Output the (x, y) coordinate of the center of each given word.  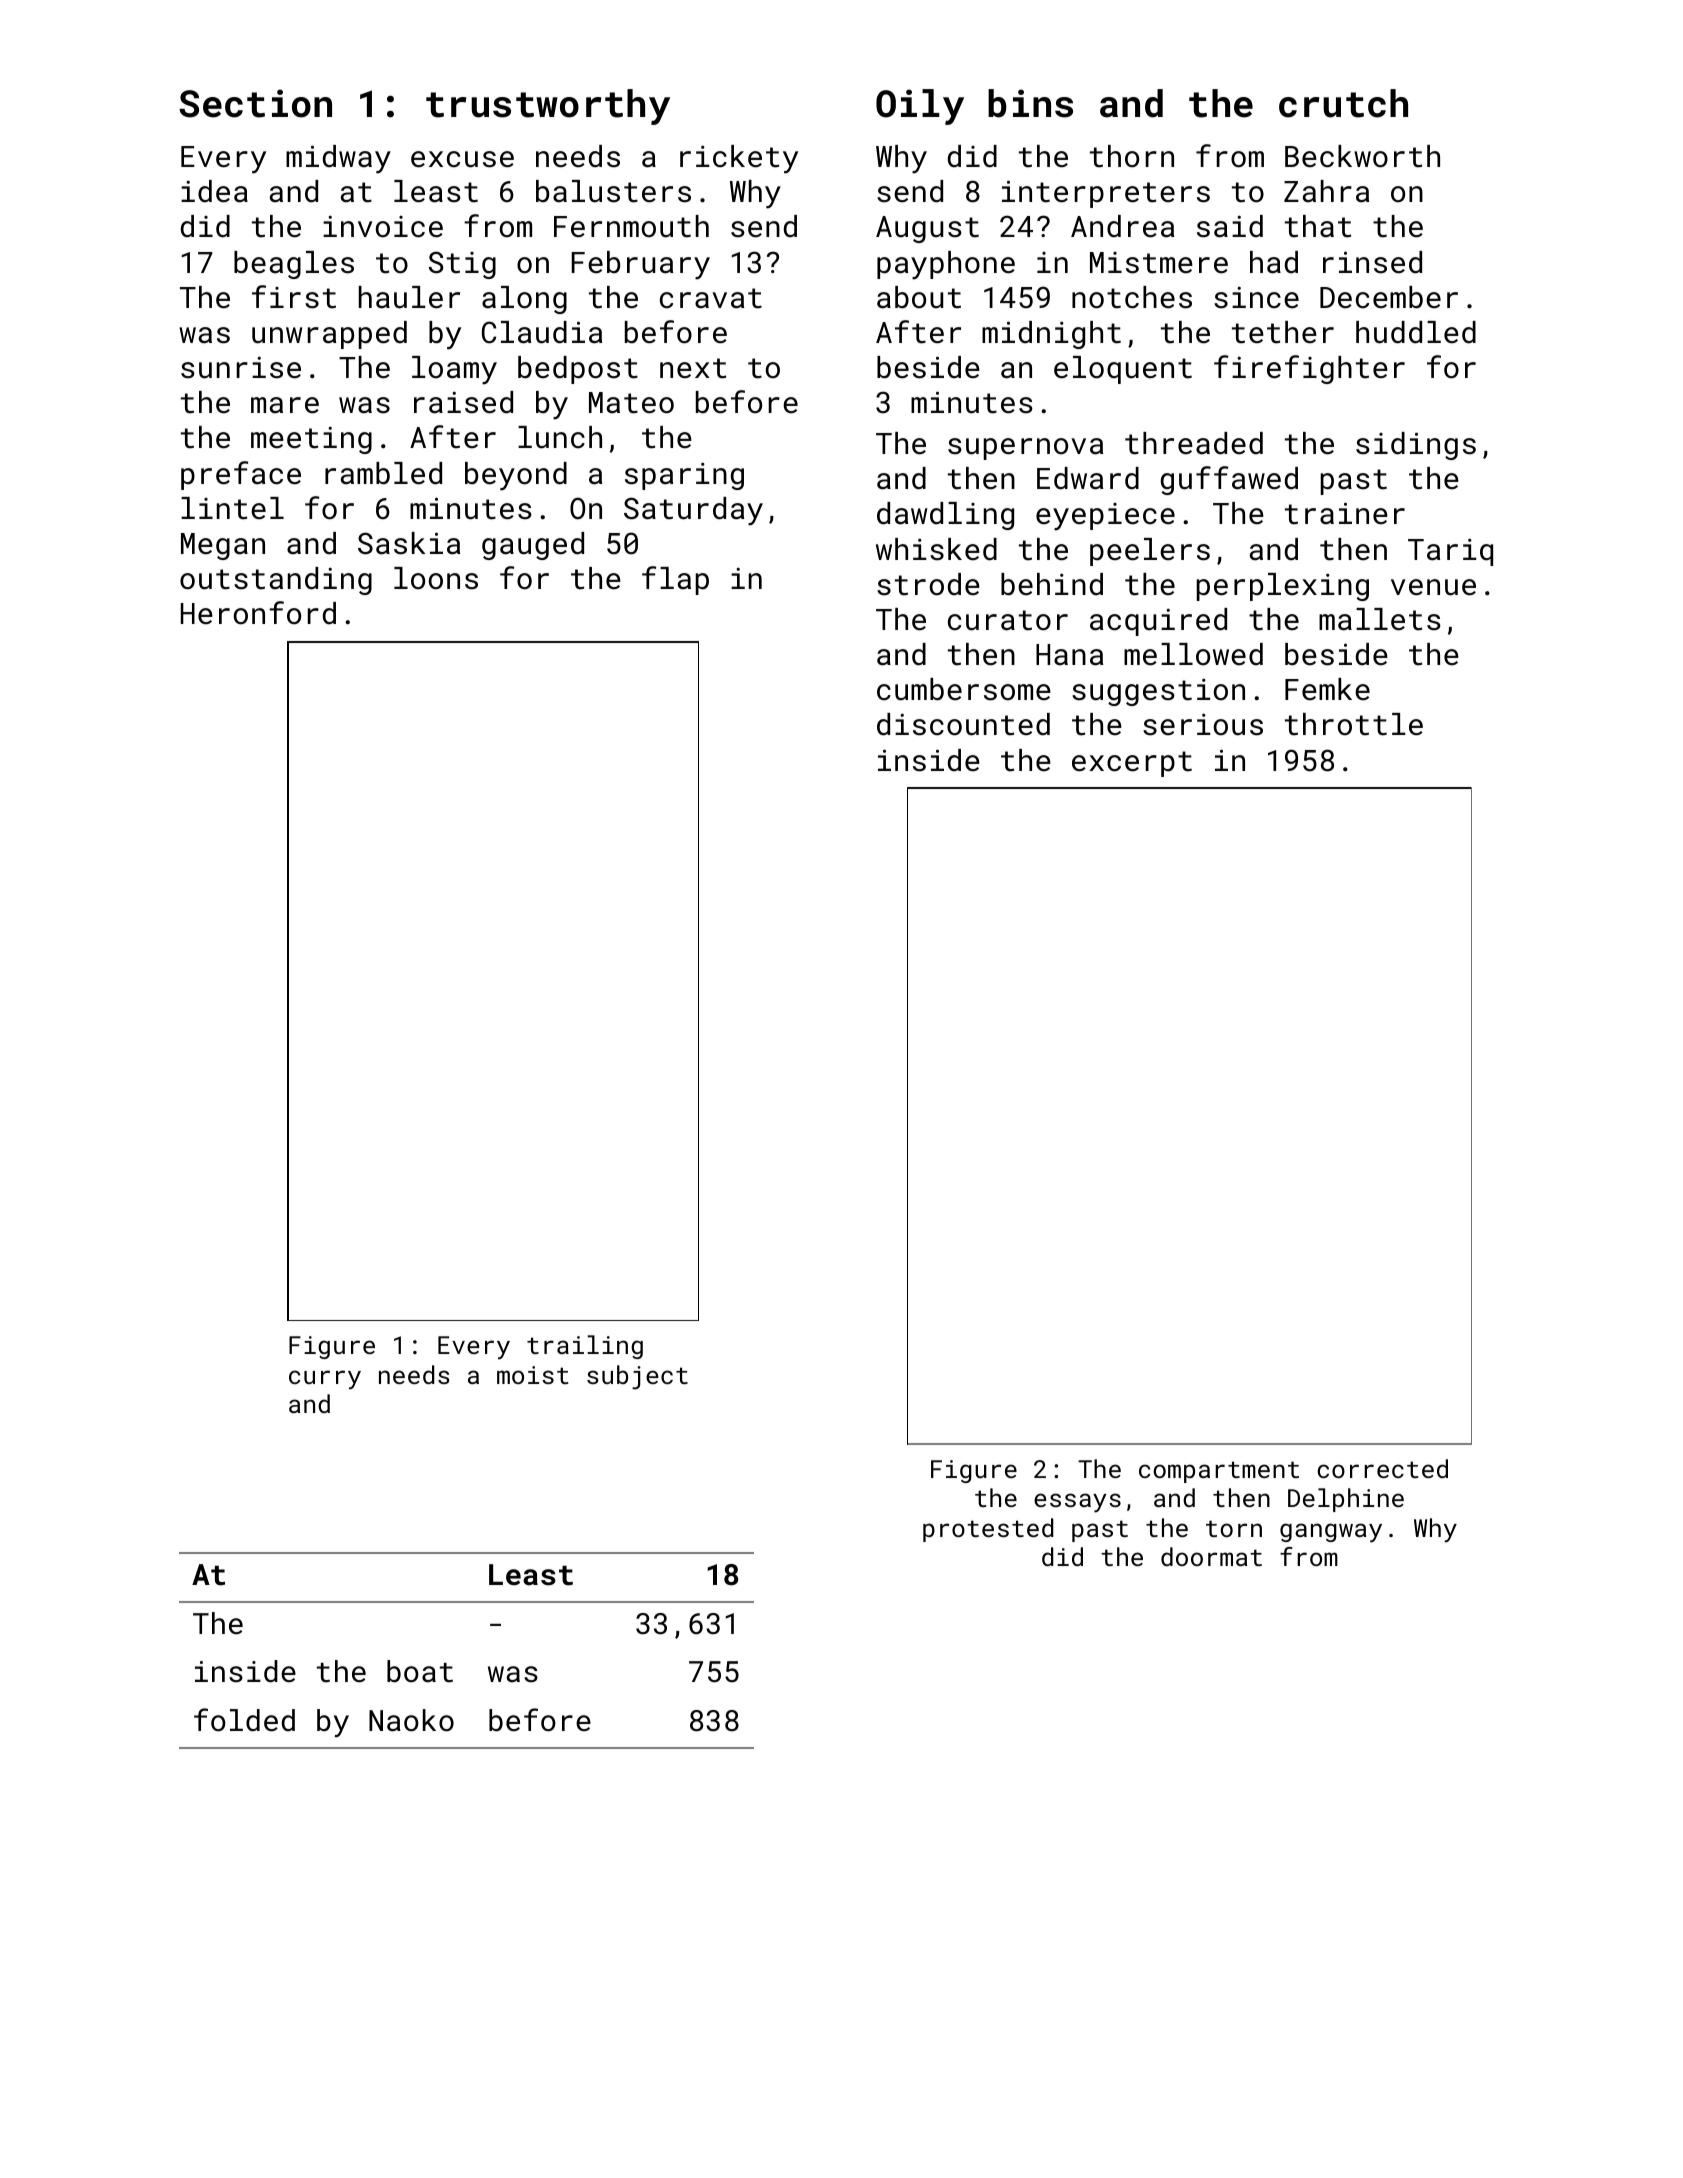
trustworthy (548, 107)
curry (325, 1380)
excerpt (1132, 764)
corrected (1382, 1468)
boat (420, 1671)
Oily (920, 107)
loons (436, 578)
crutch (1343, 103)
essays (1077, 1503)
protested (988, 1530)
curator (1008, 620)
